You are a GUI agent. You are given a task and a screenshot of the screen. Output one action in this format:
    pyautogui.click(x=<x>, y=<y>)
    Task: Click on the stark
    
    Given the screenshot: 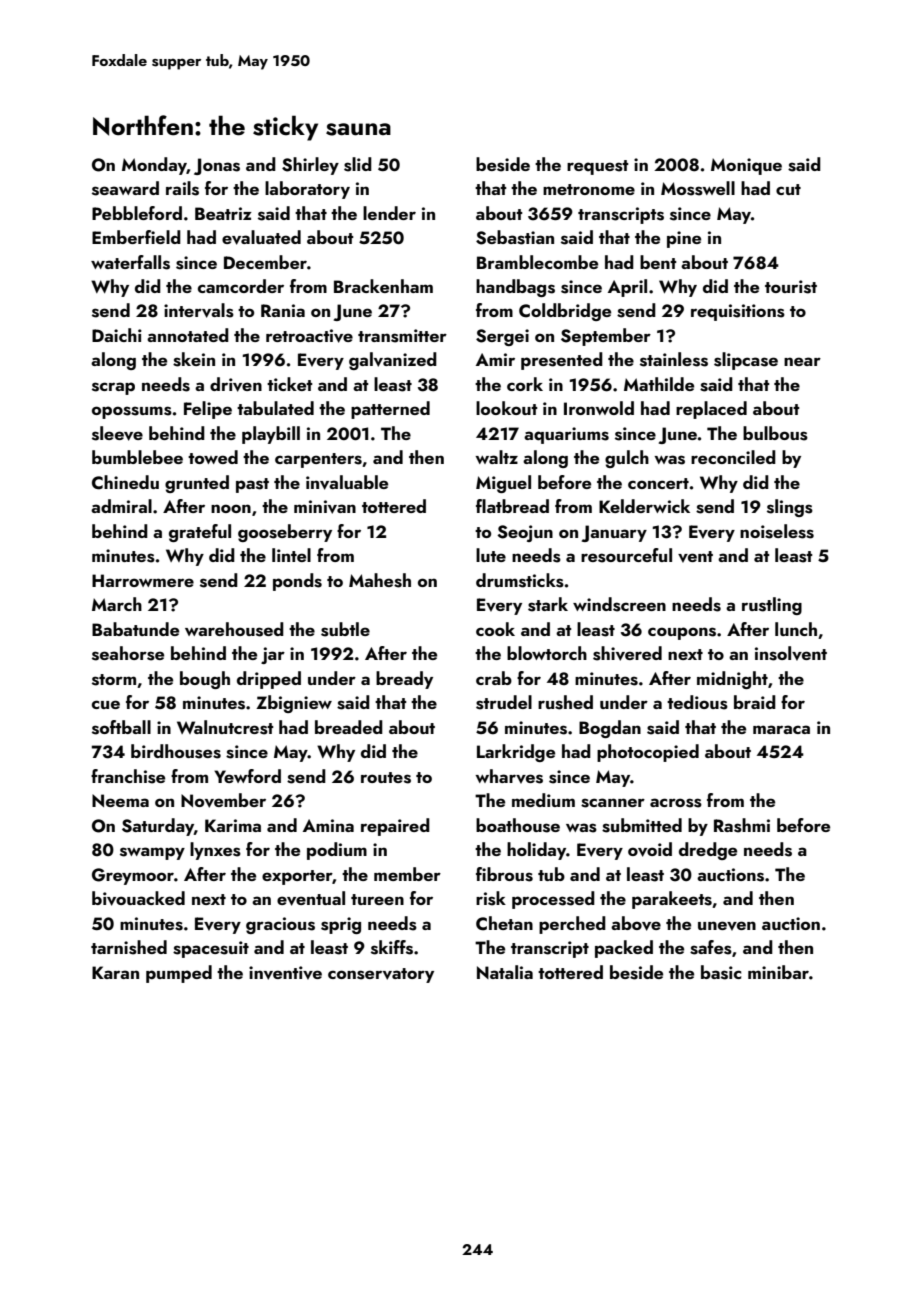 What is the action you would take?
    pyautogui.click(x=548, y=604)
